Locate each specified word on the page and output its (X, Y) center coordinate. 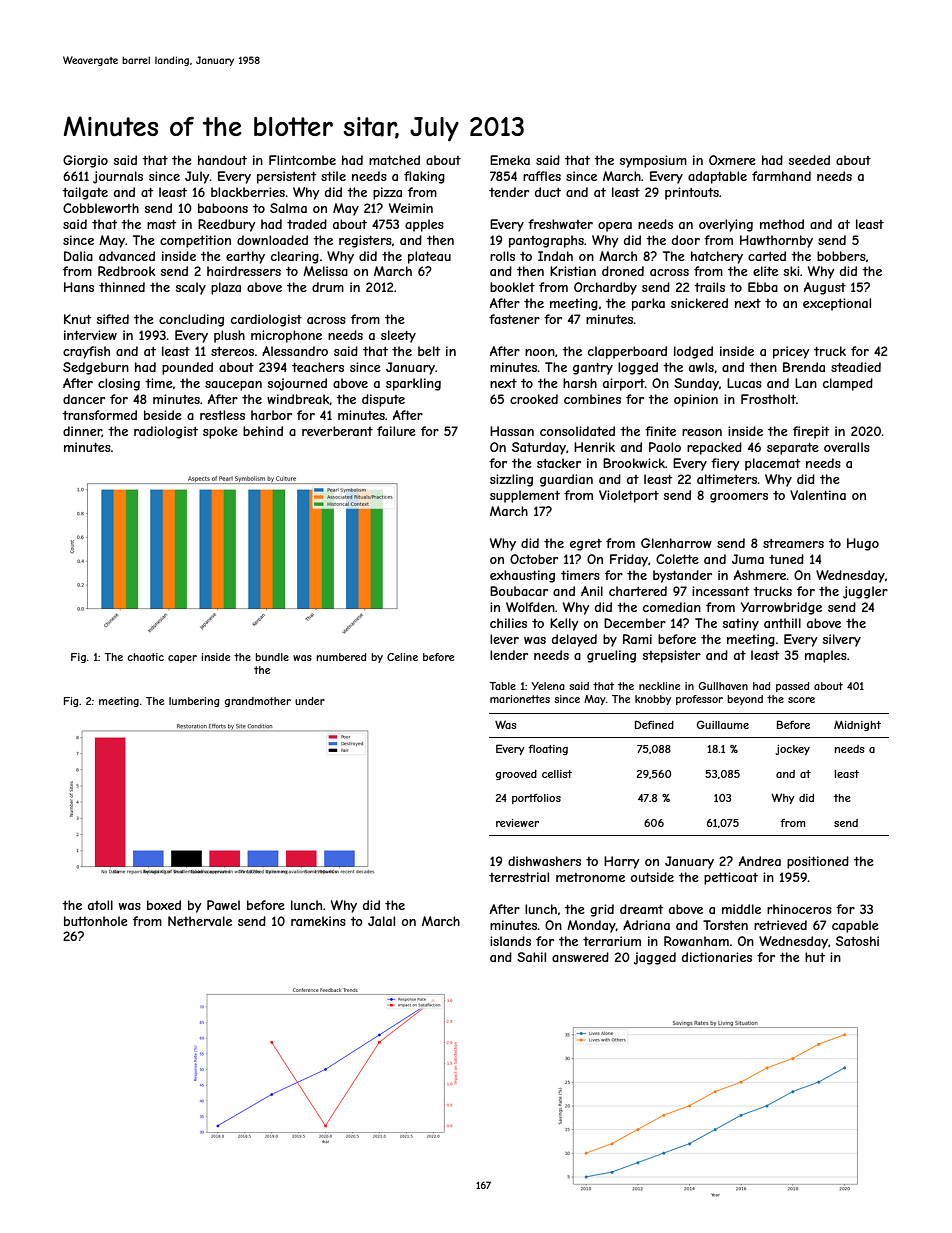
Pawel (223, 905)
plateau (429, 257)
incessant (720, 591)
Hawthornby (776, 241)
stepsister (671, 656)
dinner (82, 431)
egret (586, 545)
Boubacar (519, 591)
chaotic (145, 657)
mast (161, 224)
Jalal (381, 921)
